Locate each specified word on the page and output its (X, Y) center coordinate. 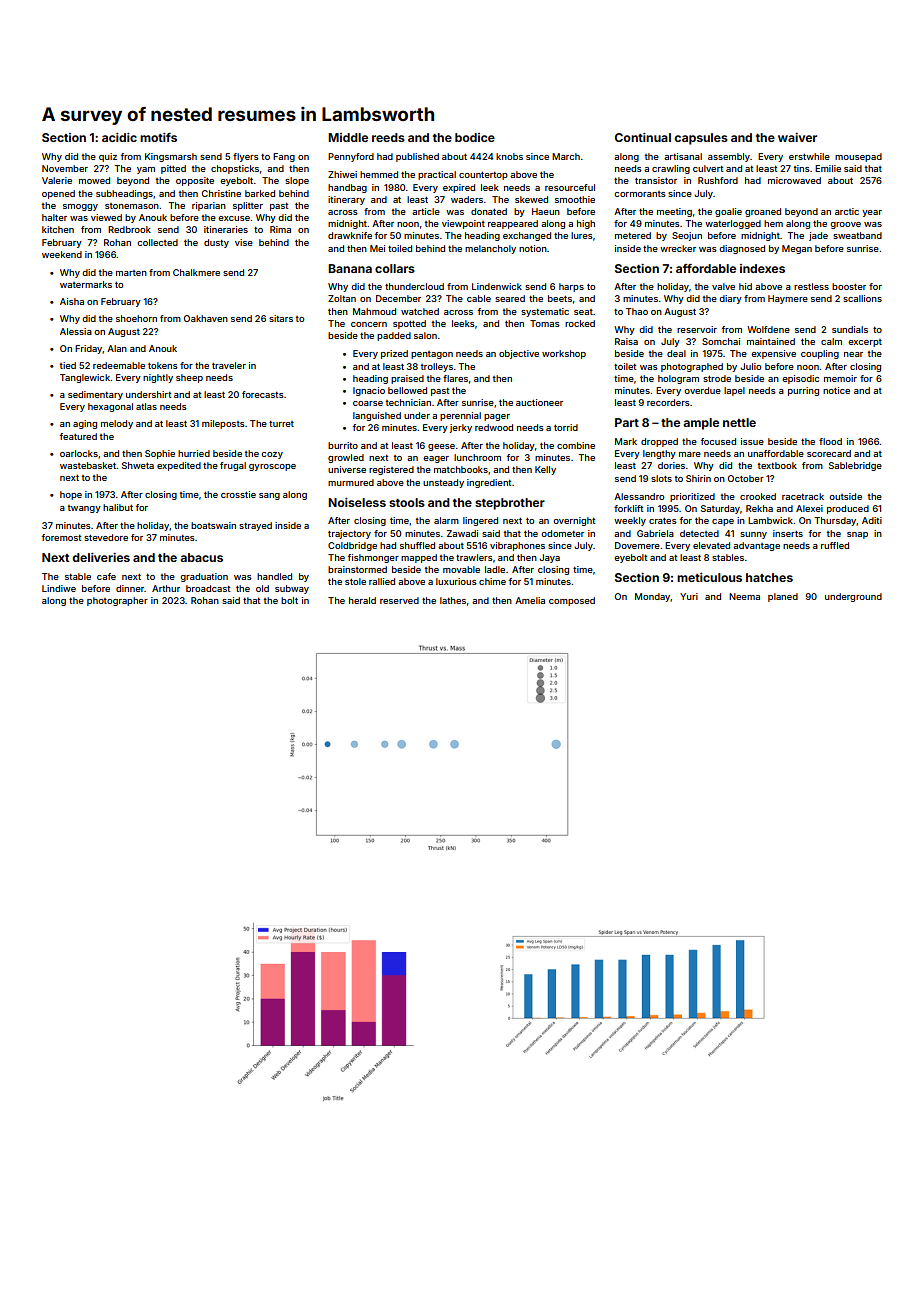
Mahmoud (374, 311)
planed (783, 597)
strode (717, 378)
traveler (229, 365)
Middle (348, 137)
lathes (453, 600)
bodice (475, 137)
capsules (701, 139)
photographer (117, 601)
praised (407, 379)
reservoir (697, 329)
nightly (158, 378)
